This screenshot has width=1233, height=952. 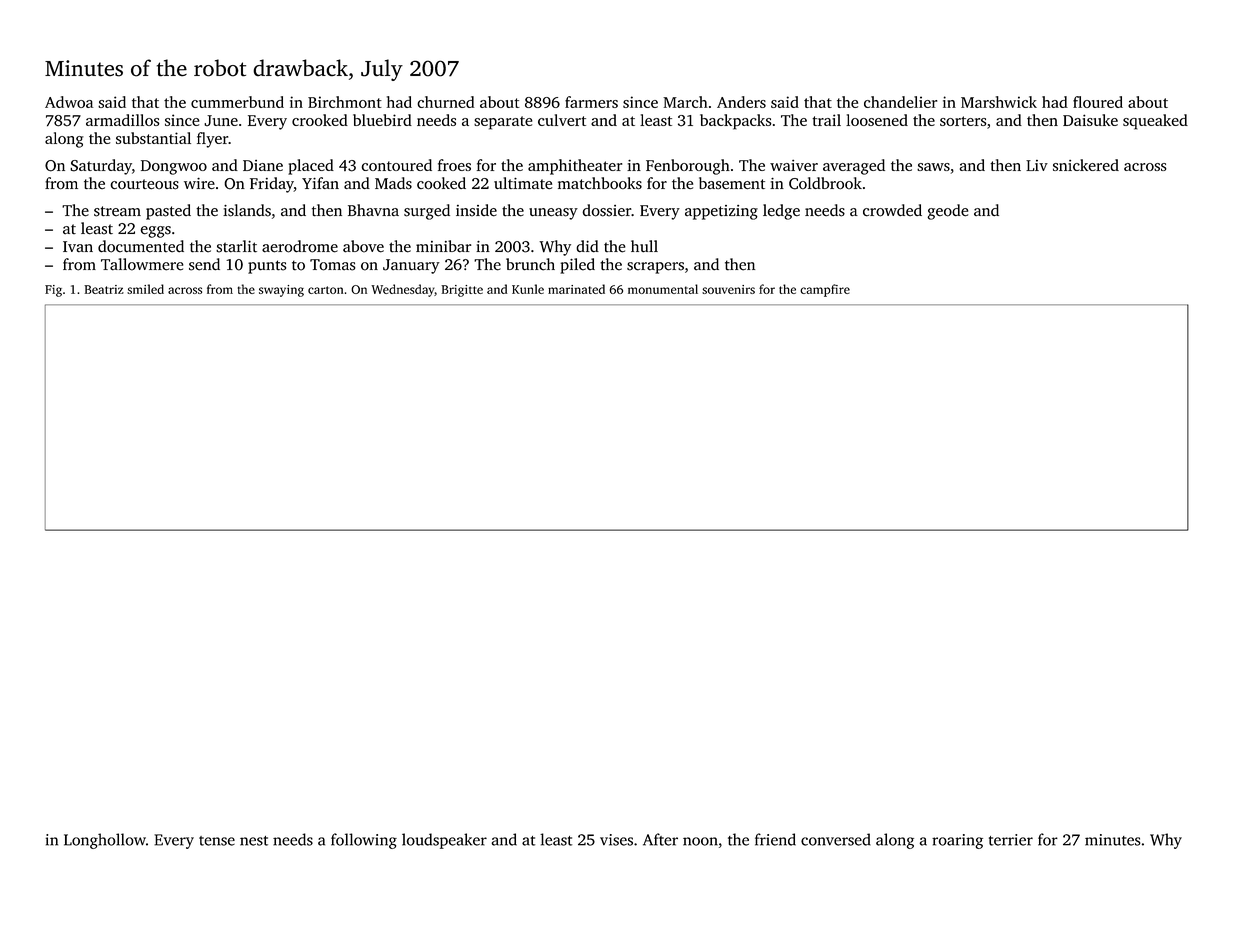 What do you see at coordinates (663, 289) in the screenshot?
I see `monumental` at bounding box center [663, 289].
